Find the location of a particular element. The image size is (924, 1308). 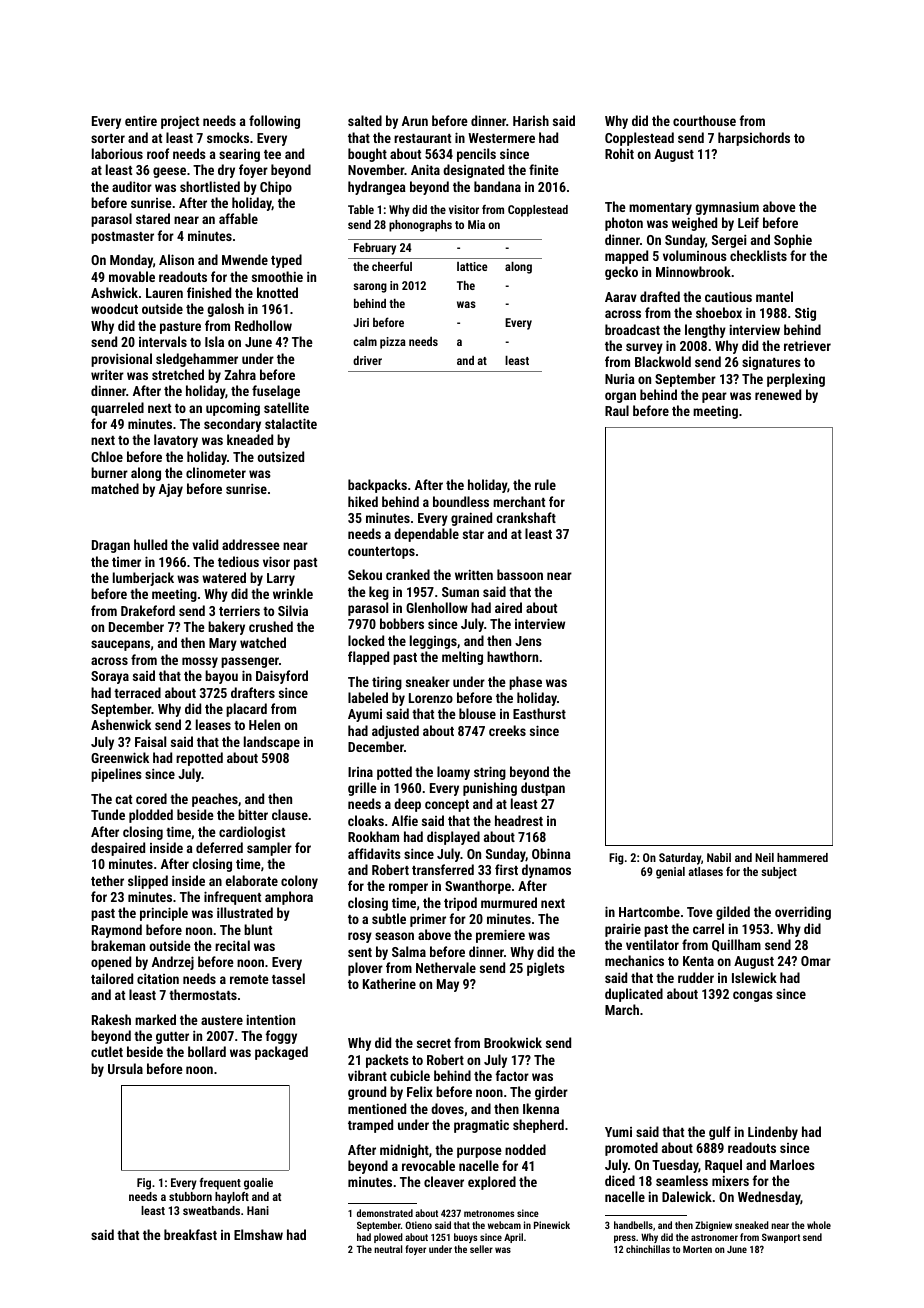

renewed is located at coordinates (778, 394).
